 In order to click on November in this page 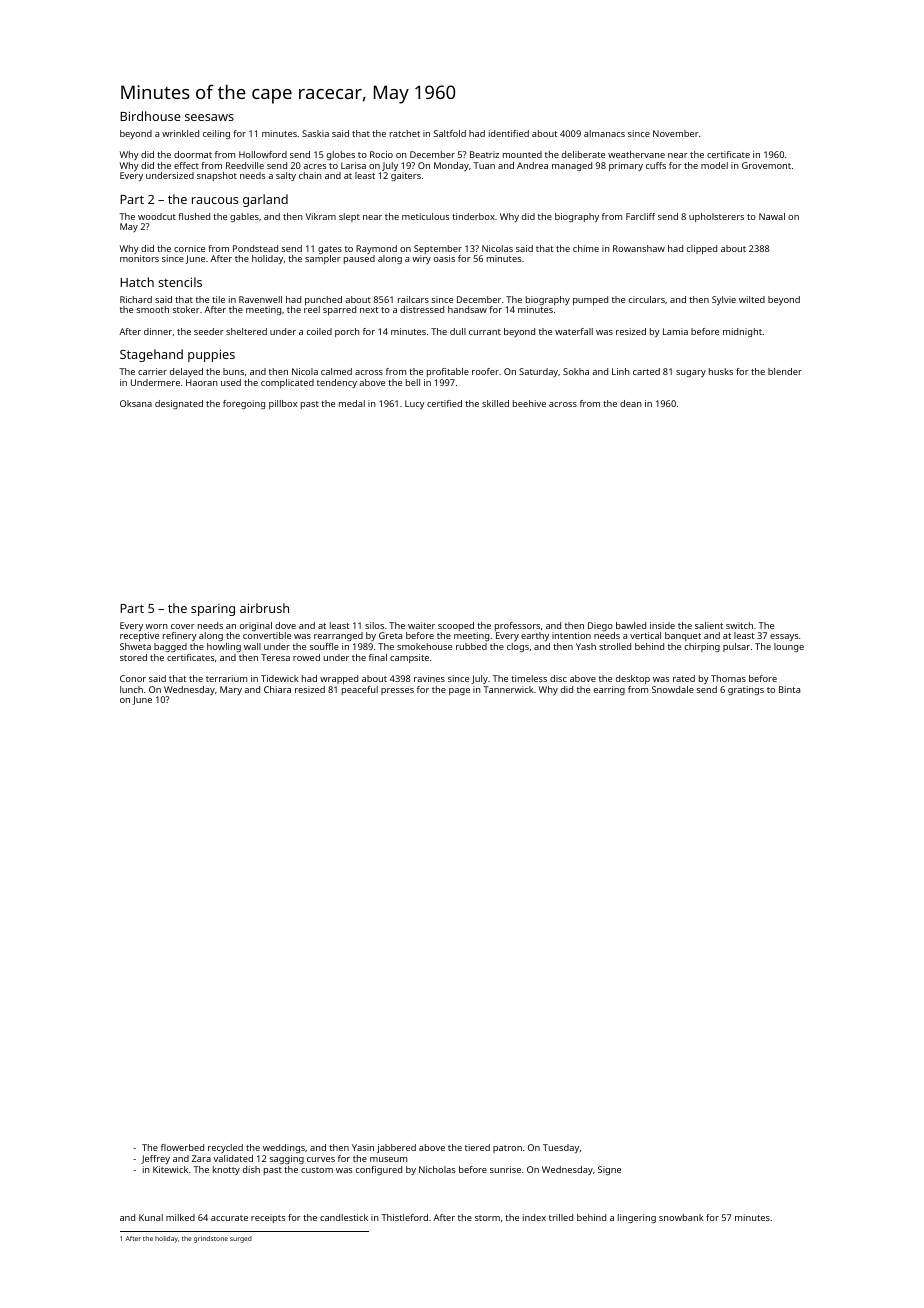, I will do `click(676, 133)`.
